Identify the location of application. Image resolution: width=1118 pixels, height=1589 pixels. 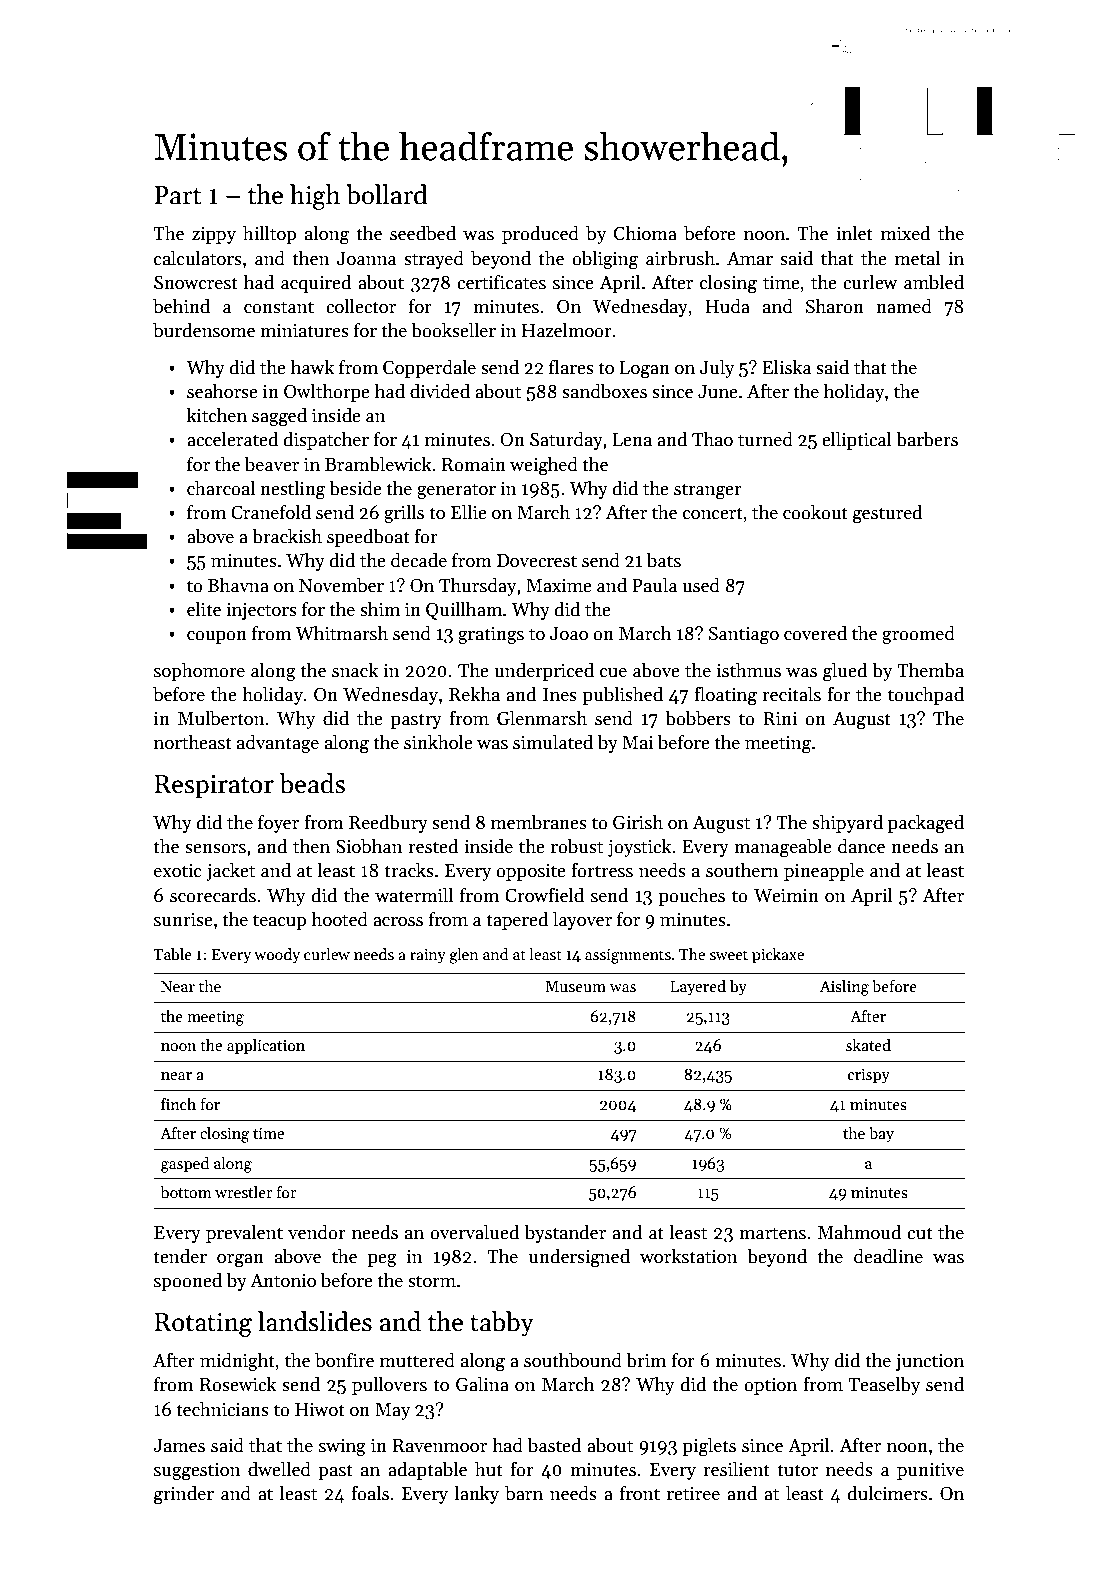
(266, 1047).
